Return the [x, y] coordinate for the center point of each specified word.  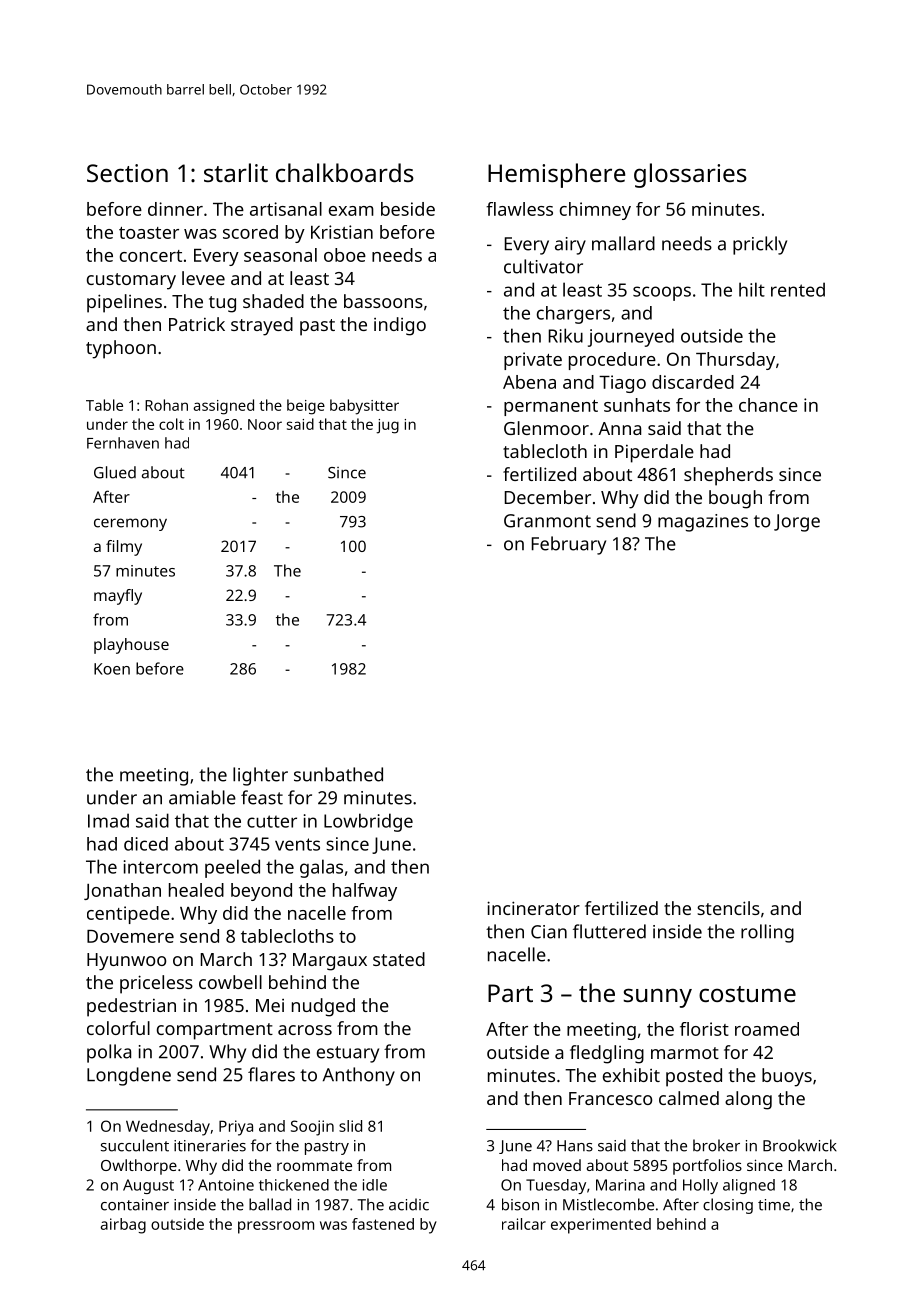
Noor [265, 424]
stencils [728, 908]
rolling [767, 933]
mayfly [118, 597]
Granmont [547, 521]
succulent [135, 1145]
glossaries [690, 175]
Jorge [797, 523]
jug [387, 426]
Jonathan [122, 891]
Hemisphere [556, 175]
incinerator [533, 908]
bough [735, 499]
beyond [261, 892]
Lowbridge [368, 822]
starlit [236, 172]
